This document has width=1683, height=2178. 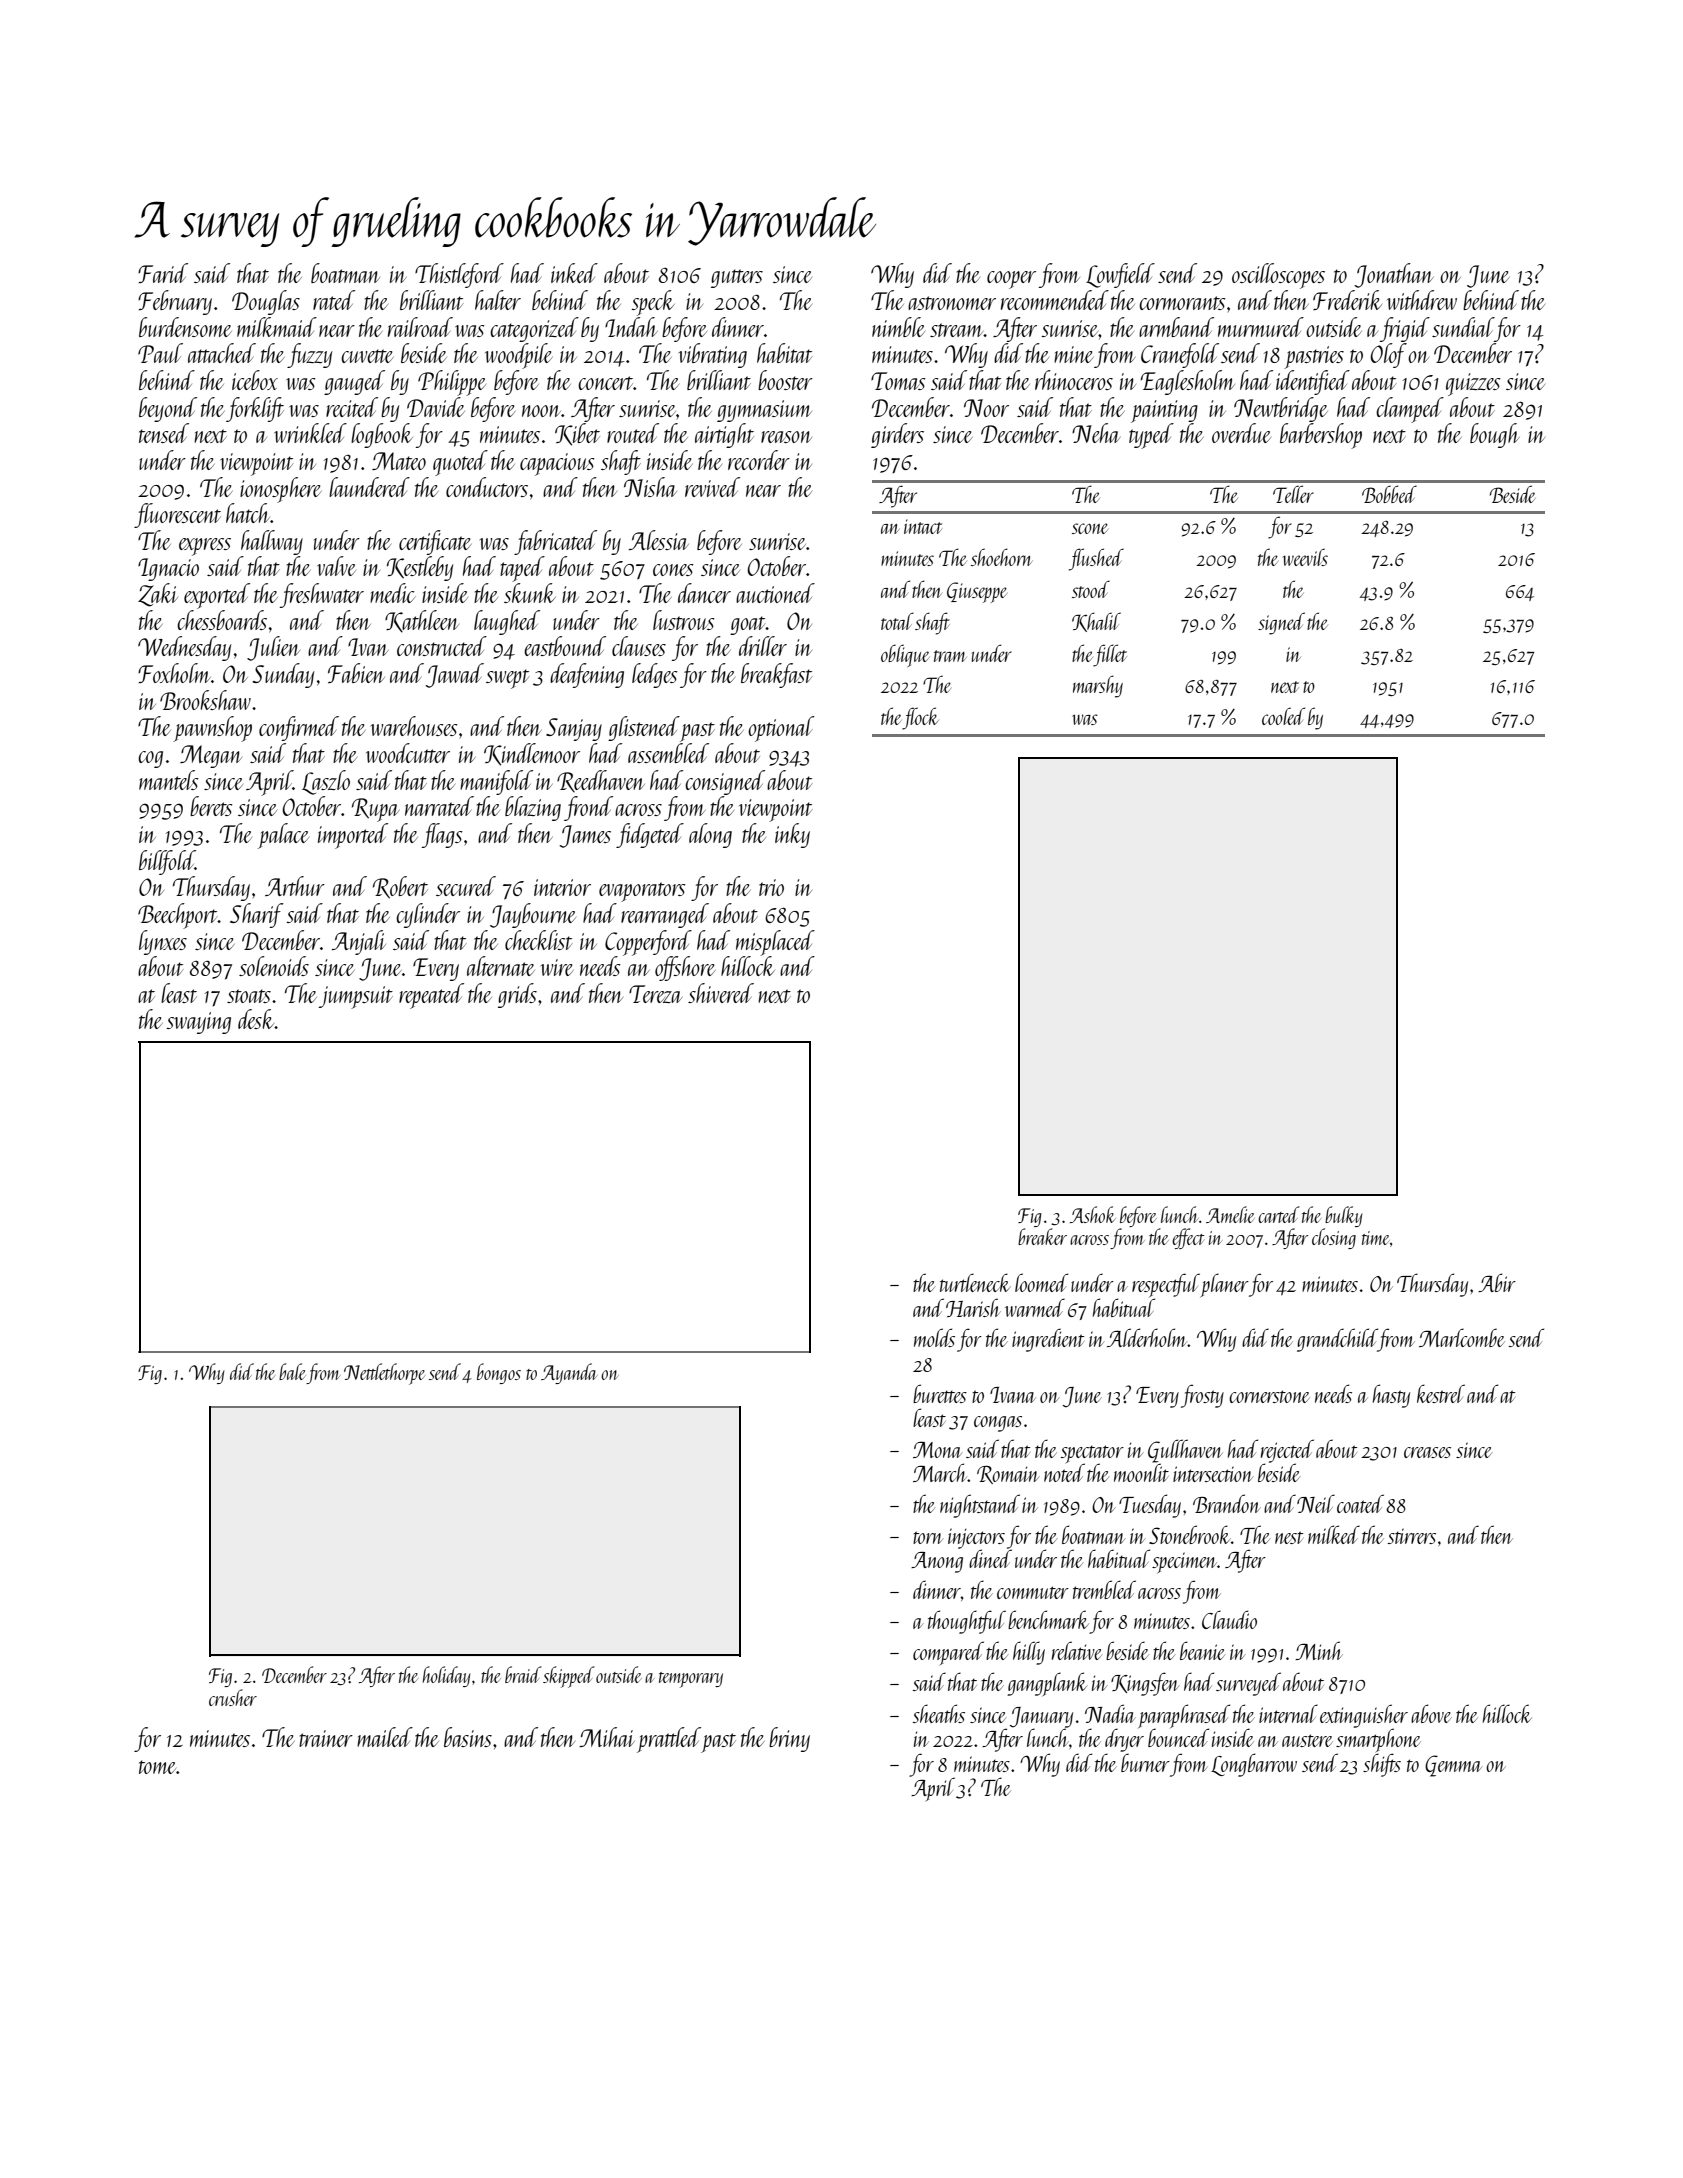 I want to click on Nisha, so click(x=650, y=487).
